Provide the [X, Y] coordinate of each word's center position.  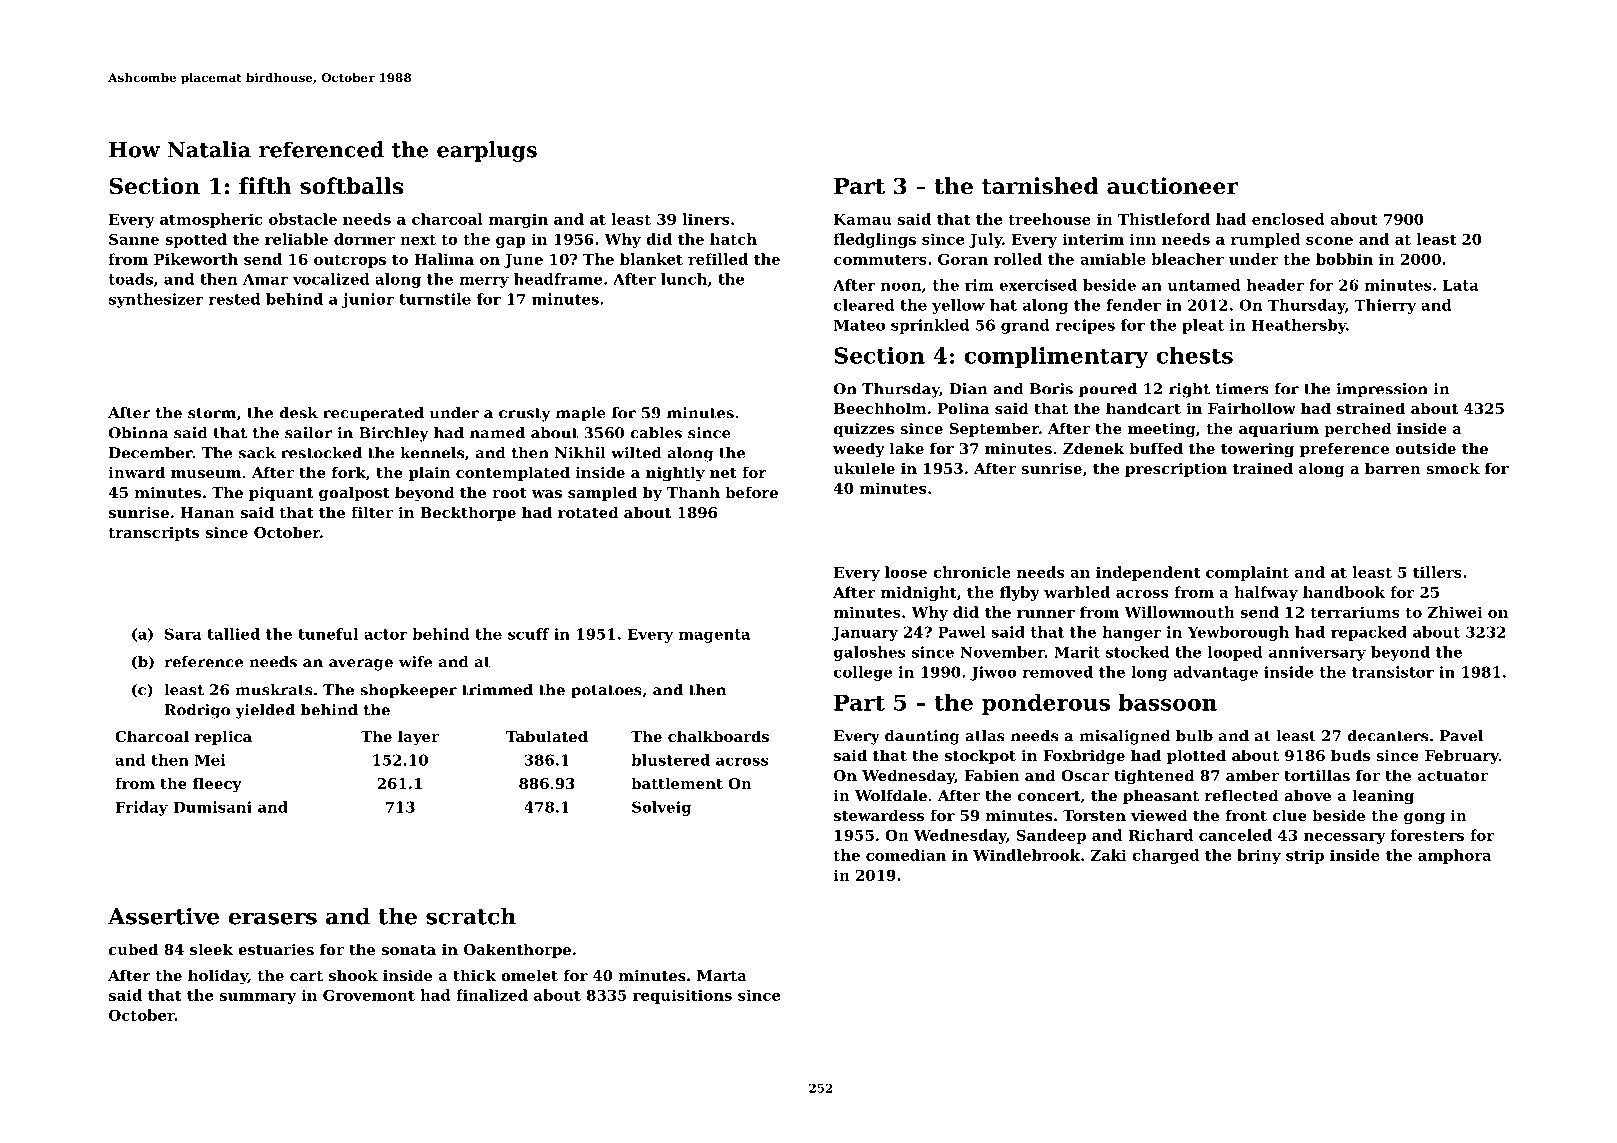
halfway [1266, 593]
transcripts [153, 534]
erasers [273, 918]
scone [1329, 241]
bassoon [1167, 702]
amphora [1454, 856]
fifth [265, 186]
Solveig [661, 808]
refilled [718, 259]
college [863, 673]
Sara [183, 634]
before [751, 492]
